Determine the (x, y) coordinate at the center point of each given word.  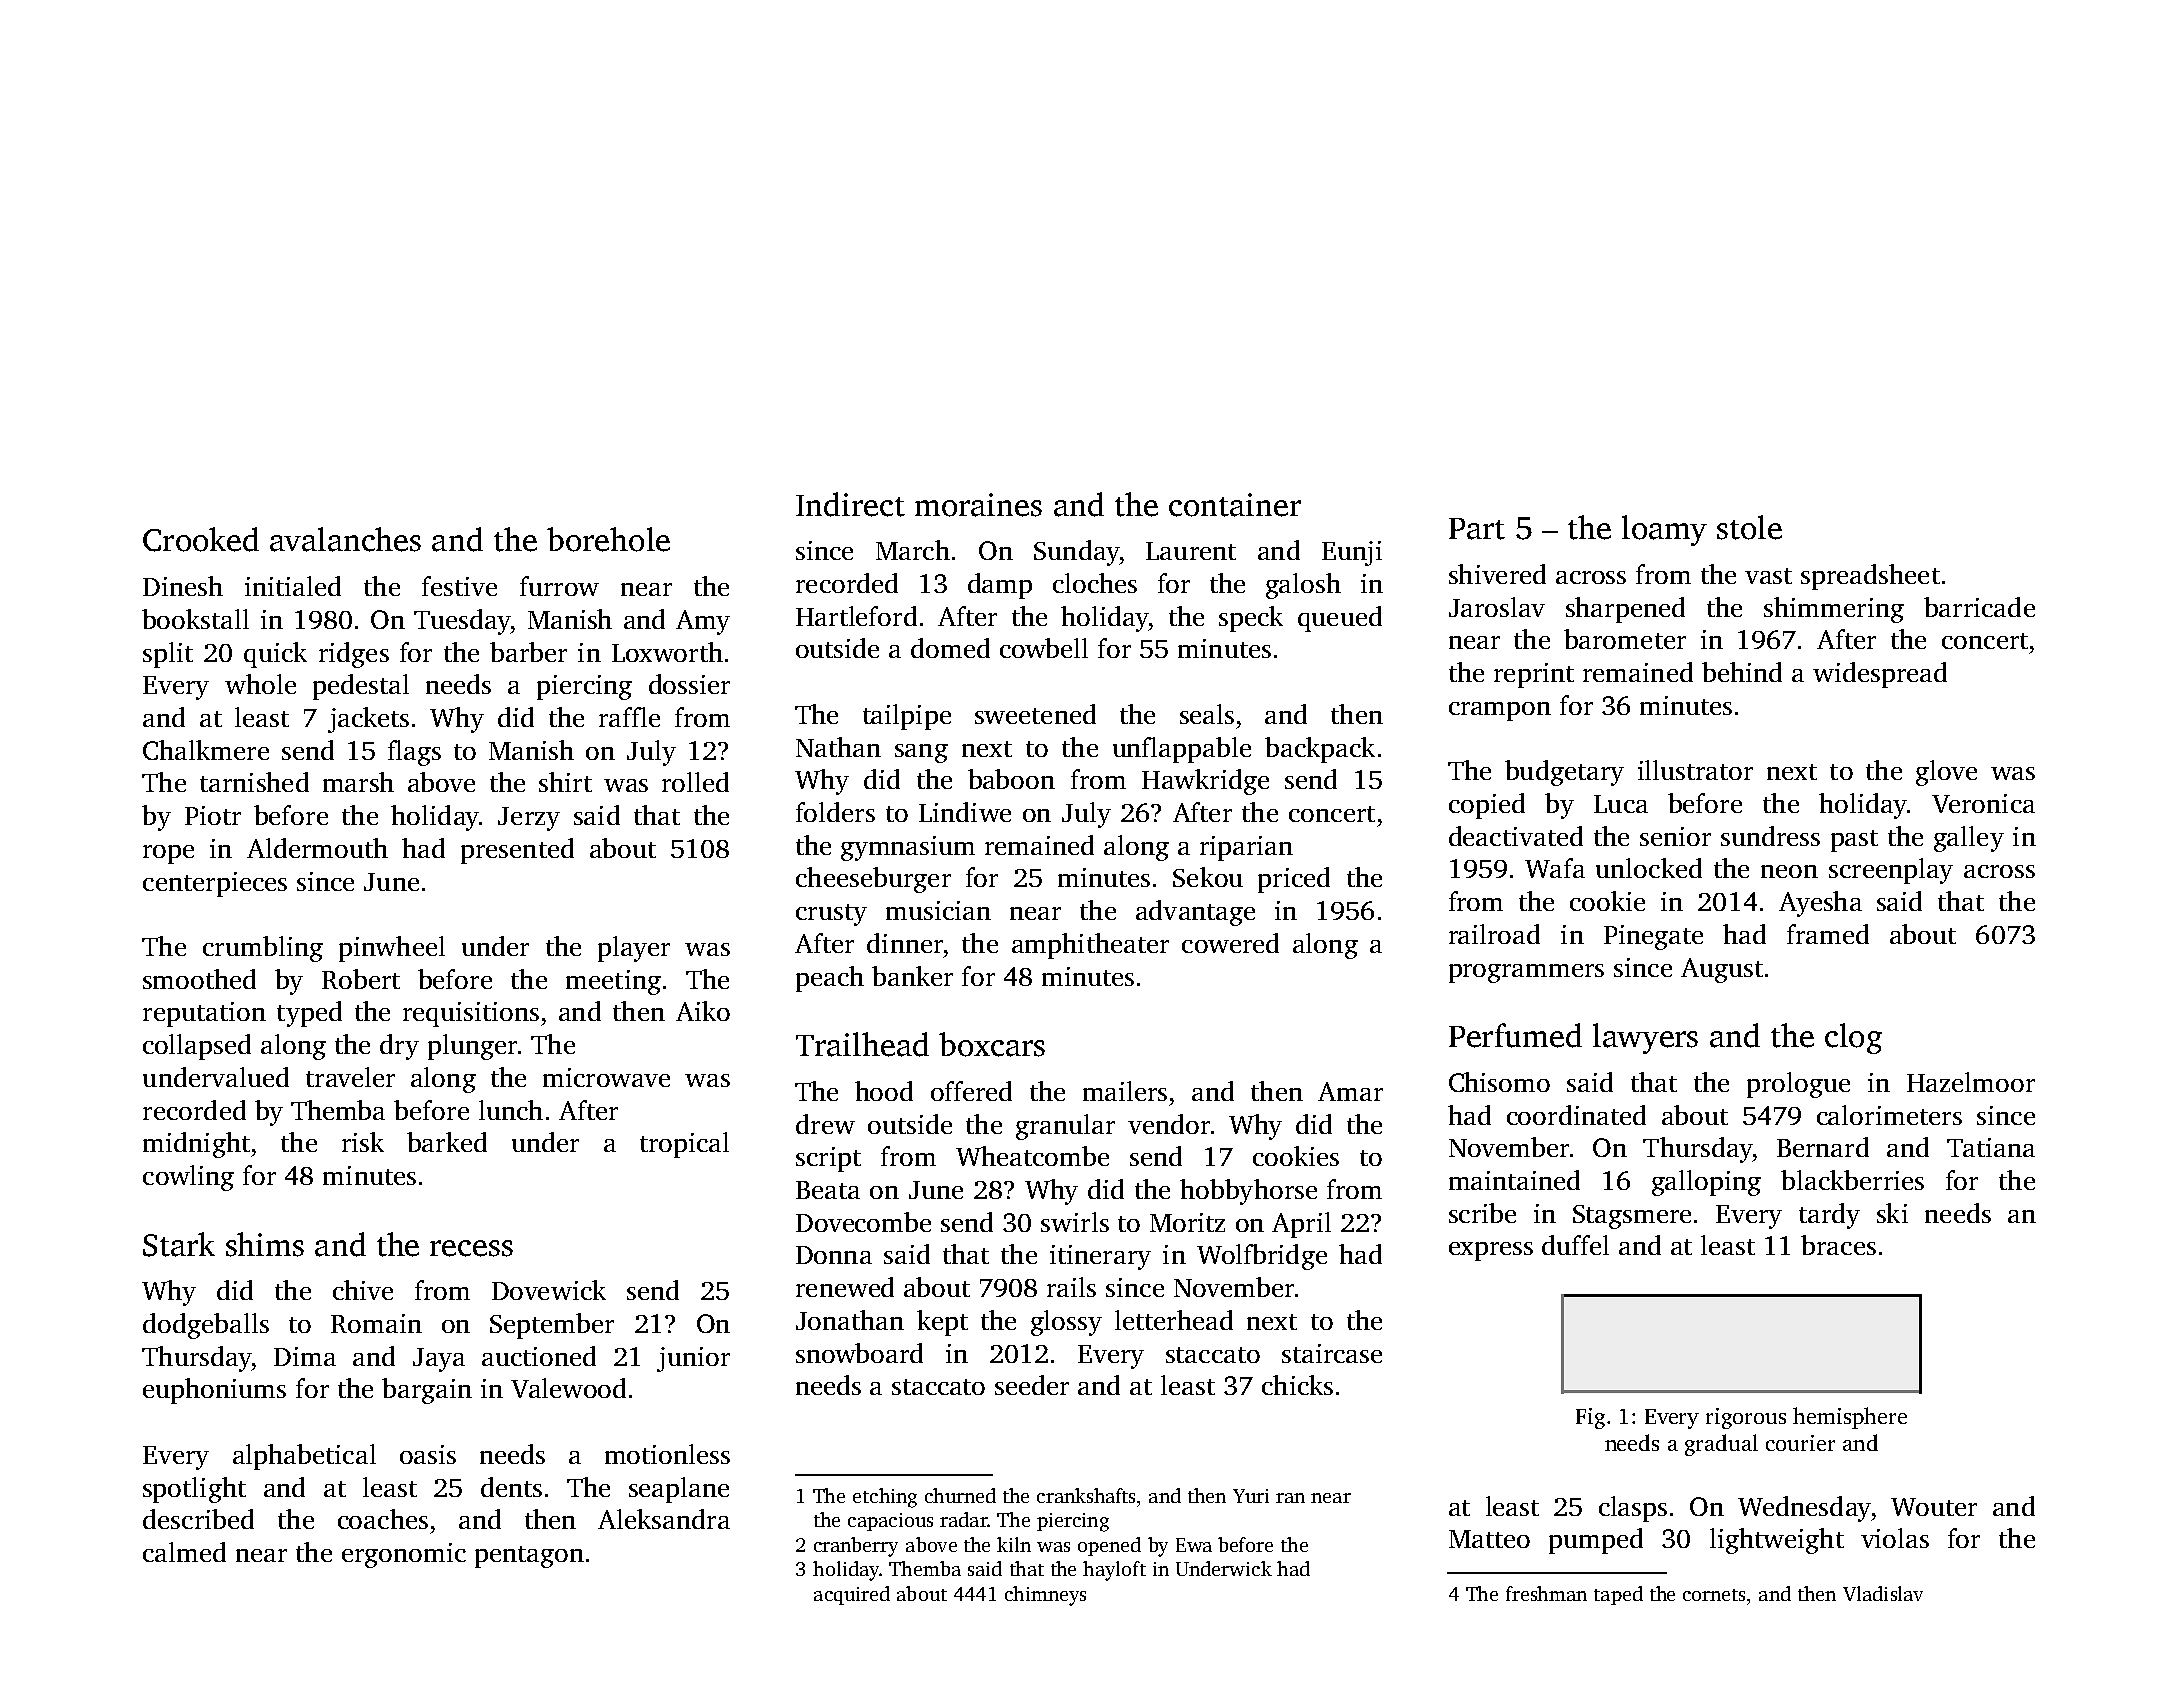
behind (1742, 672)
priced (1294, 880)
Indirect (850, 504)
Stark (179, 1244)
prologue (1798, 1085)
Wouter (1934, 1507)
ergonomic (404, 1555)
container (1235, 505)
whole (260, 684)
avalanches (345, 539)
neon (1789, 871)
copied (1487, 806)
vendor (1169, 1124)
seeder (1032, 1385)
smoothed (199, 979)
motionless (667, 1454)
